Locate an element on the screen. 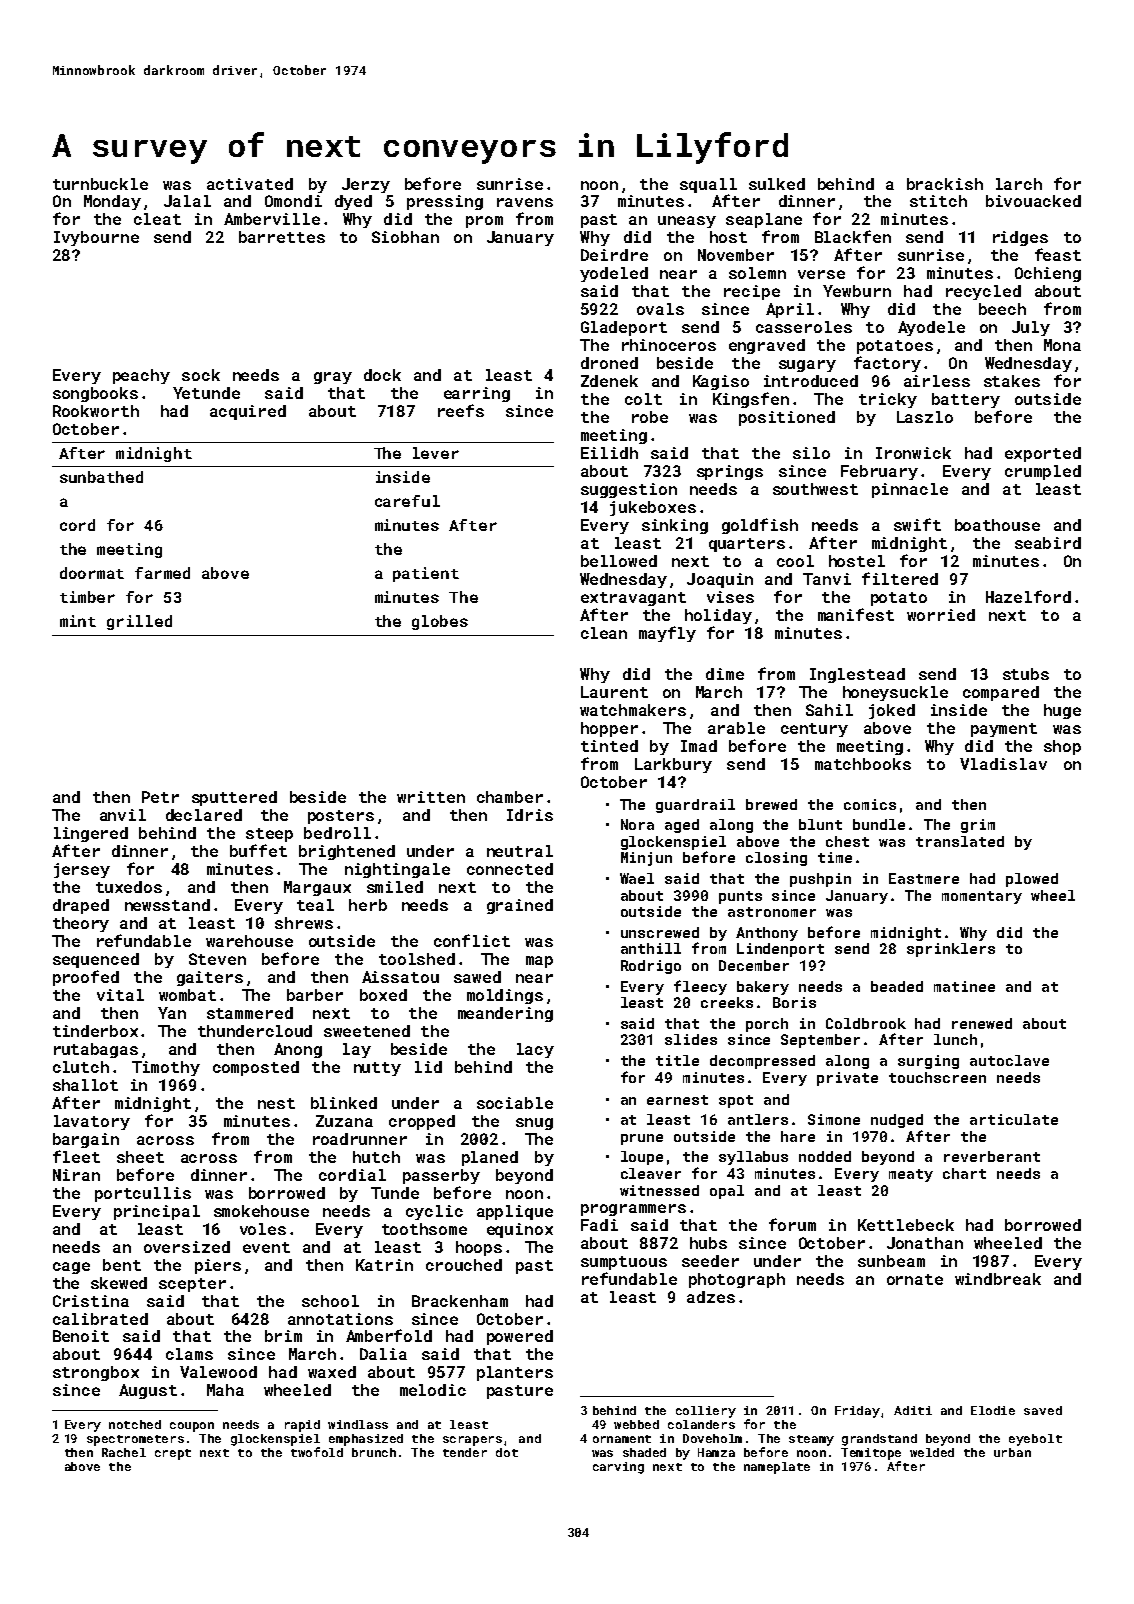 The width and height of the screenshot is (1134, 1604). rapid is located at coordinates (302, 1426).
